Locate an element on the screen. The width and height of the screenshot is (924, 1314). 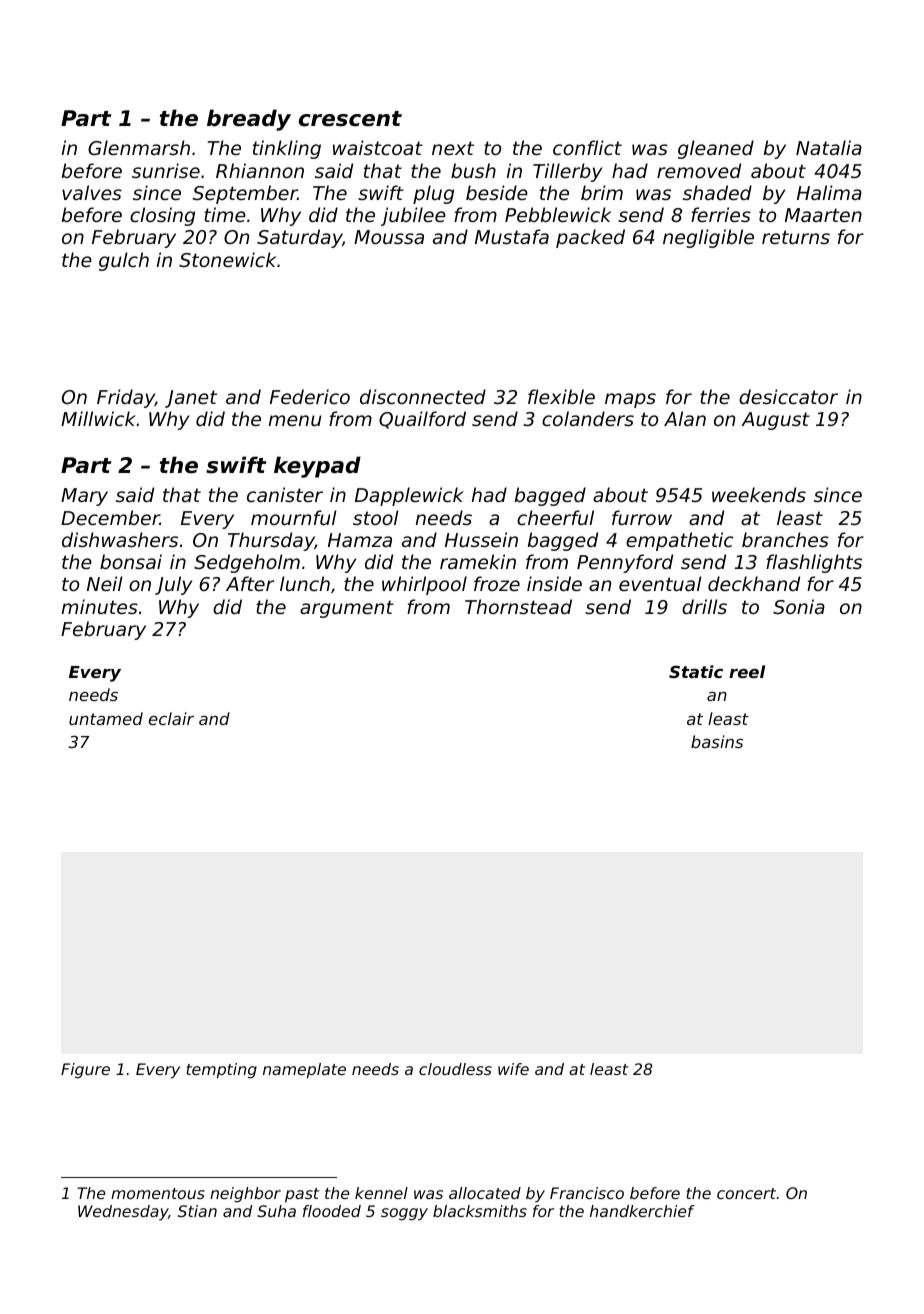
wife is located at coordinates (513, 1069).
